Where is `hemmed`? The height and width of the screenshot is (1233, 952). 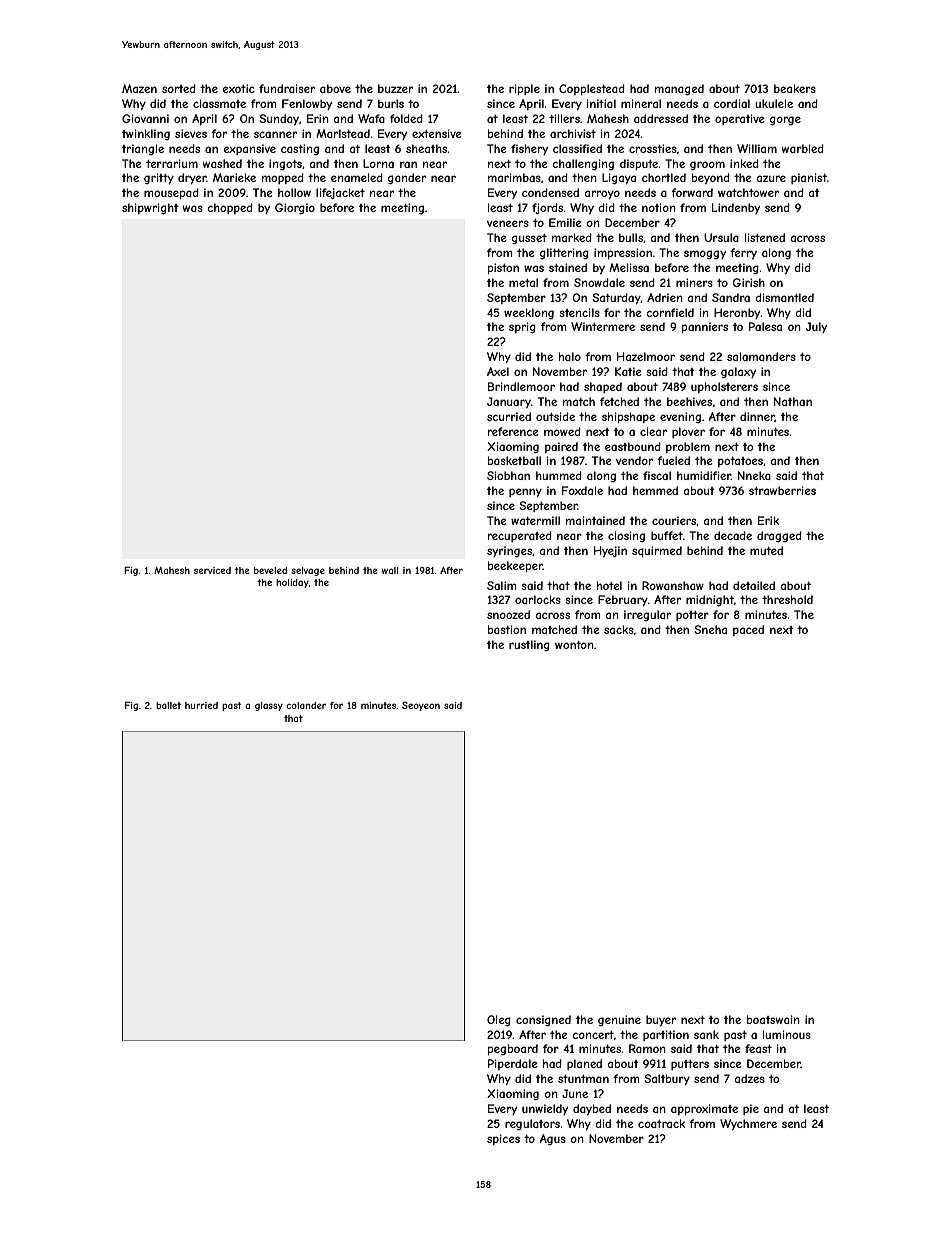
hemmed is located at coordinates (655, 490).
